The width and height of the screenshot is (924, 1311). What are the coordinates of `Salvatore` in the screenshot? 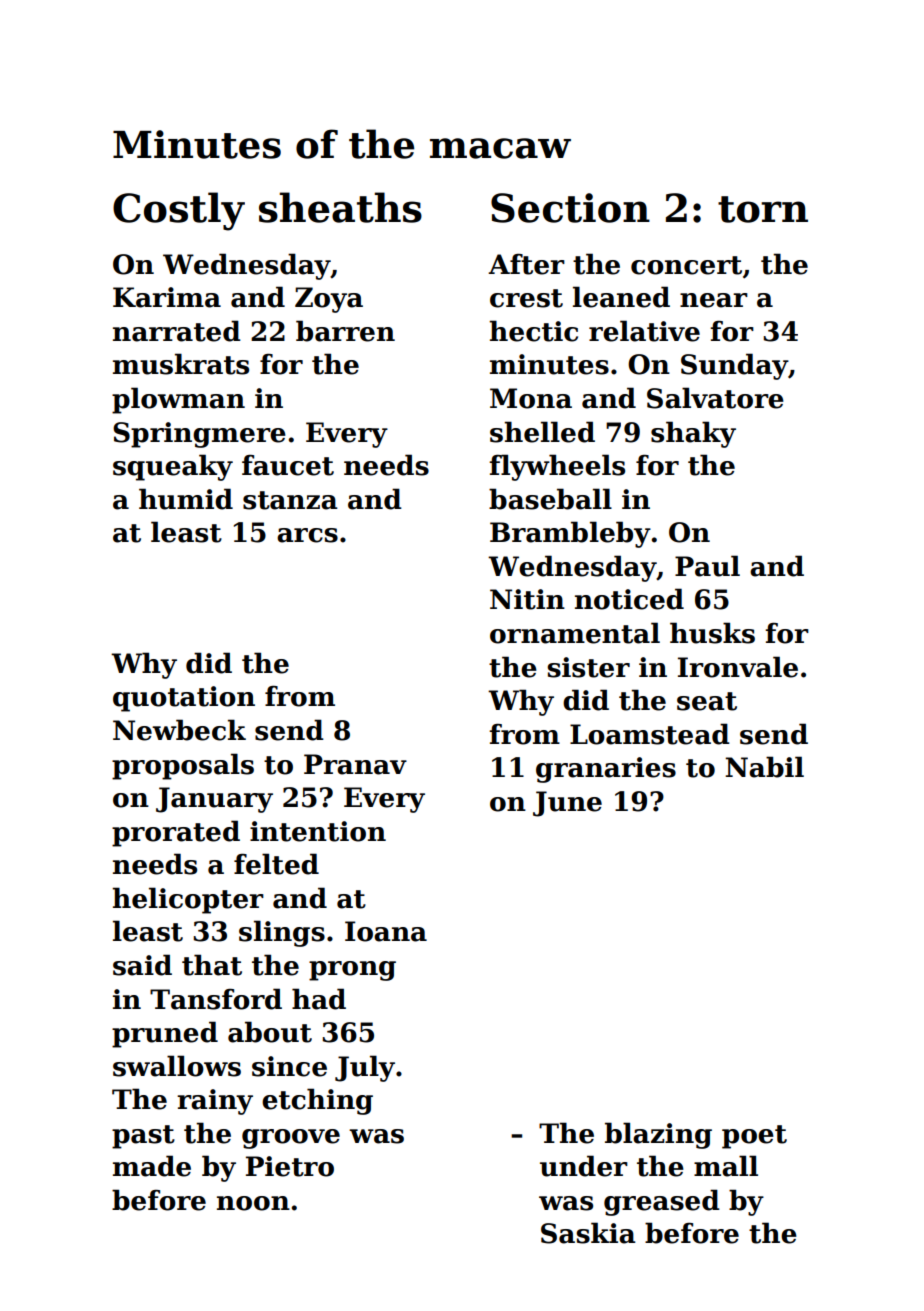 It's located at (715, 398).
